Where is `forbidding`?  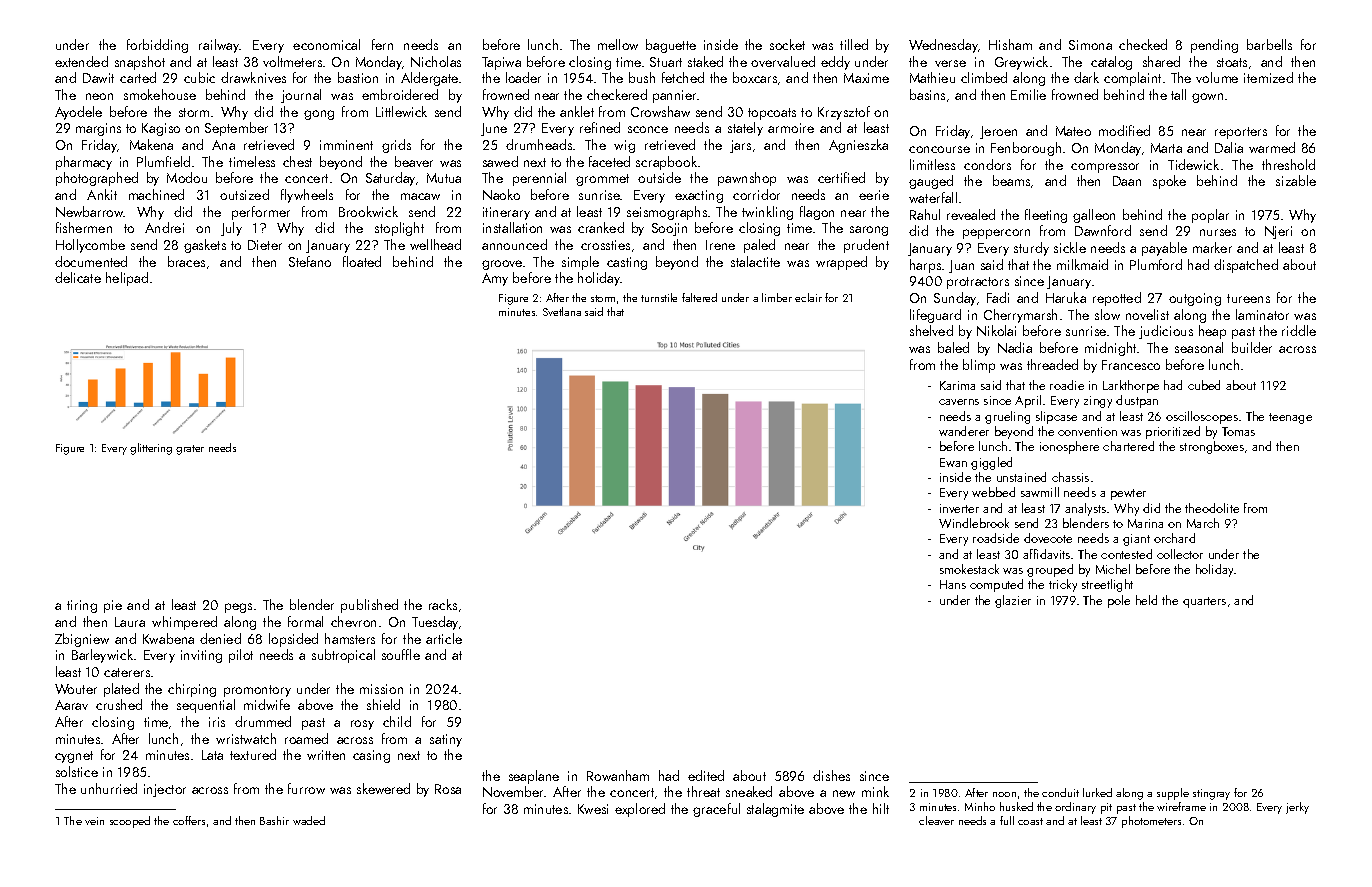 forbidding is located at coordinates (157, 46).
